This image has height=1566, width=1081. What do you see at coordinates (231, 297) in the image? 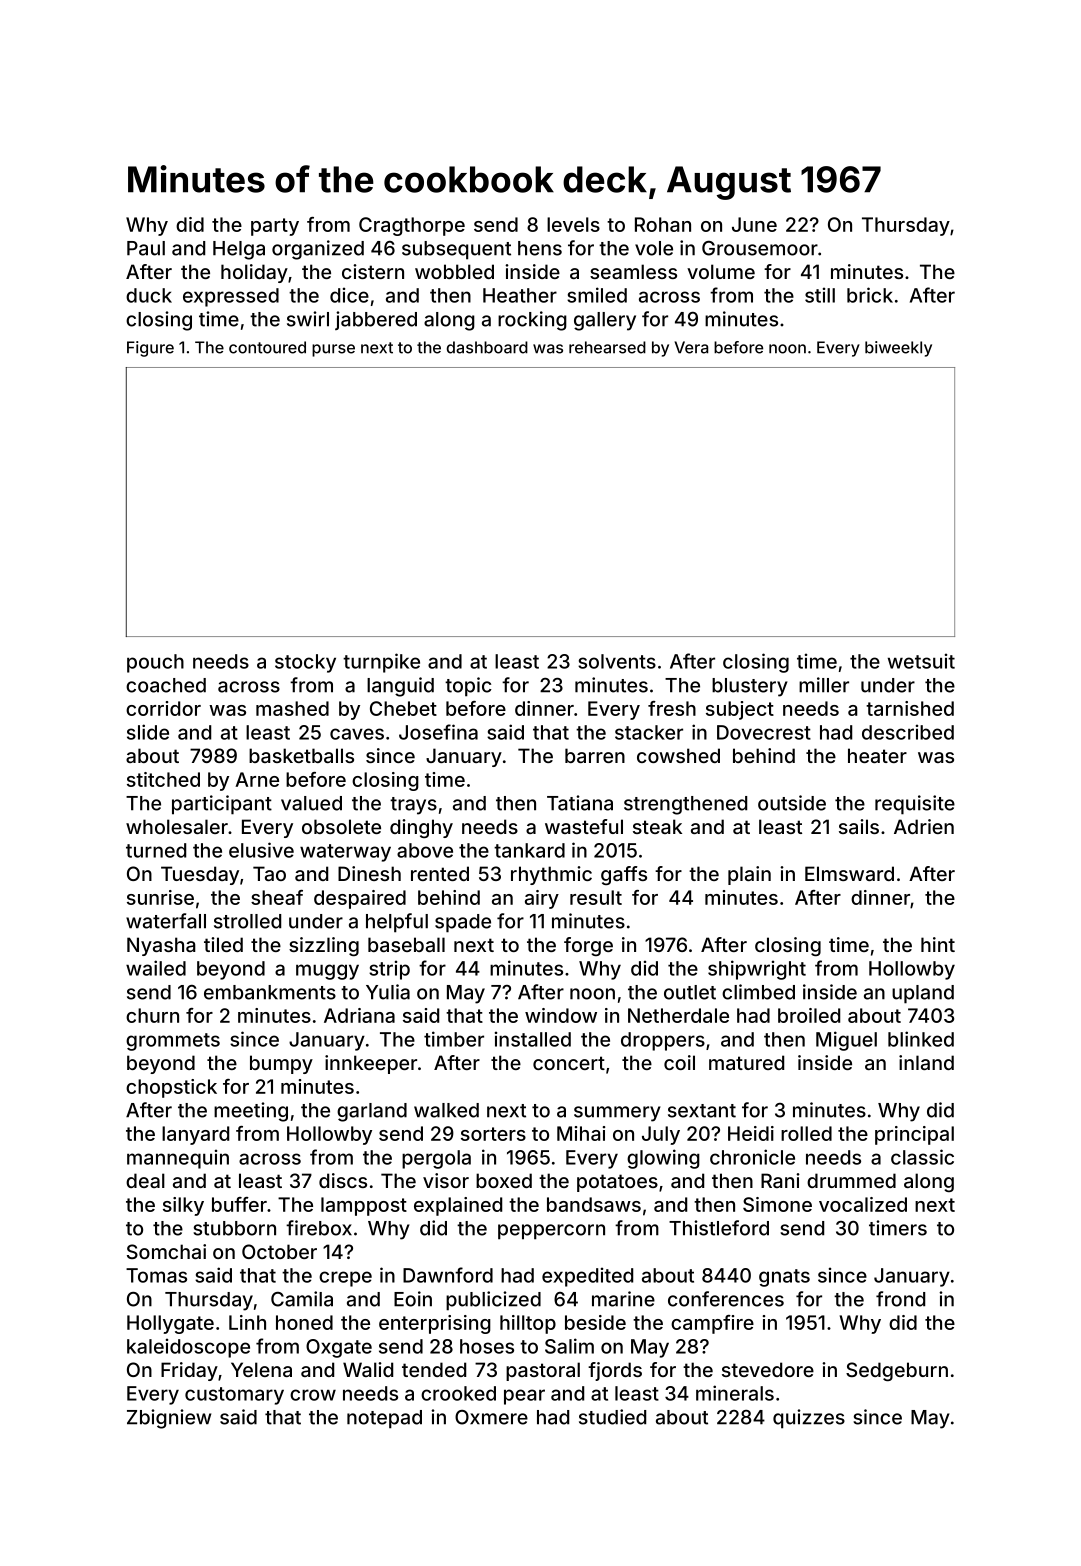
I see `expressed` at bounding box center [231, 297].
